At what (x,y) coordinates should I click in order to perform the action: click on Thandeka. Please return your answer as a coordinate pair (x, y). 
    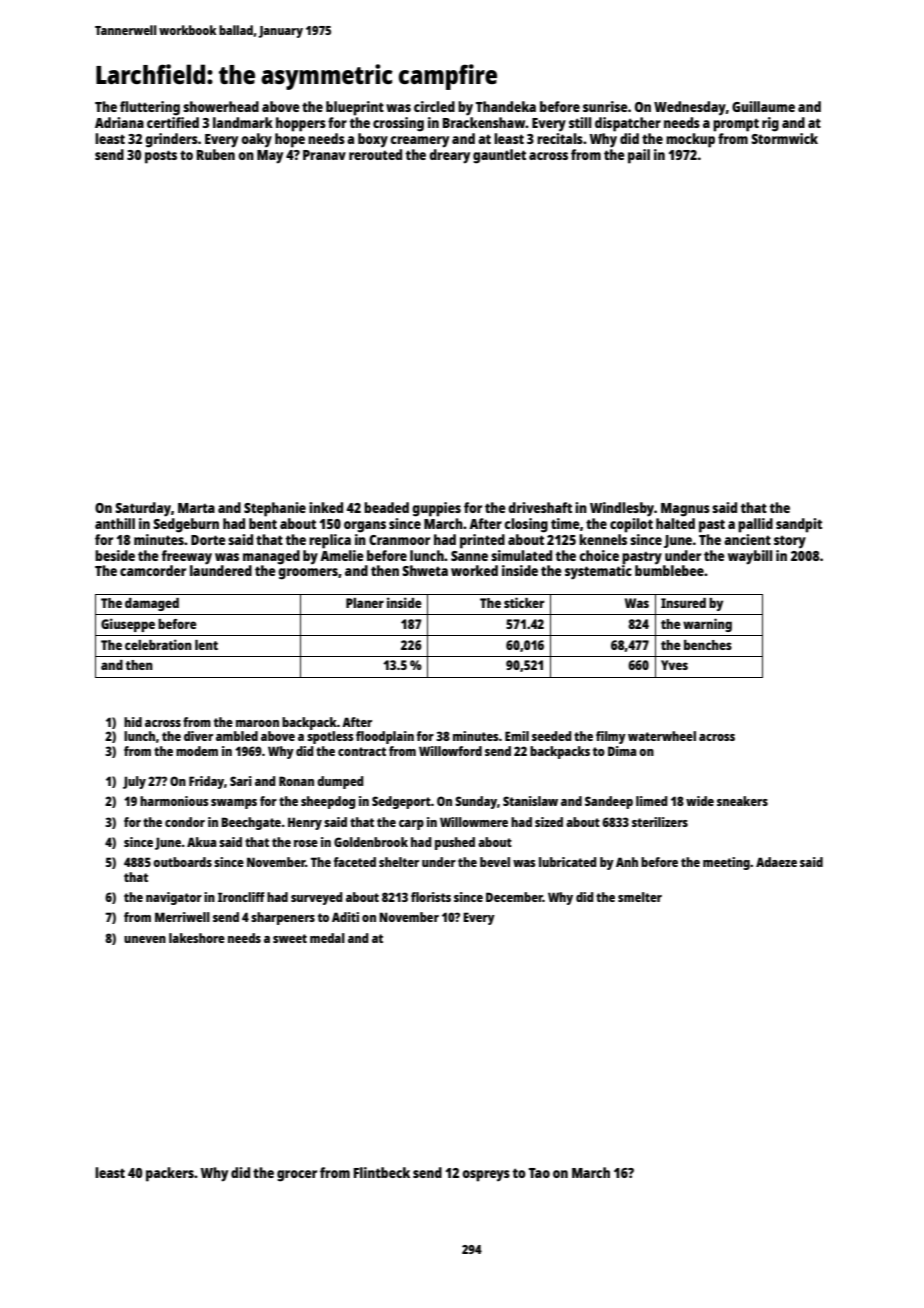
    Looking at the image, I should click on (506, 106).
